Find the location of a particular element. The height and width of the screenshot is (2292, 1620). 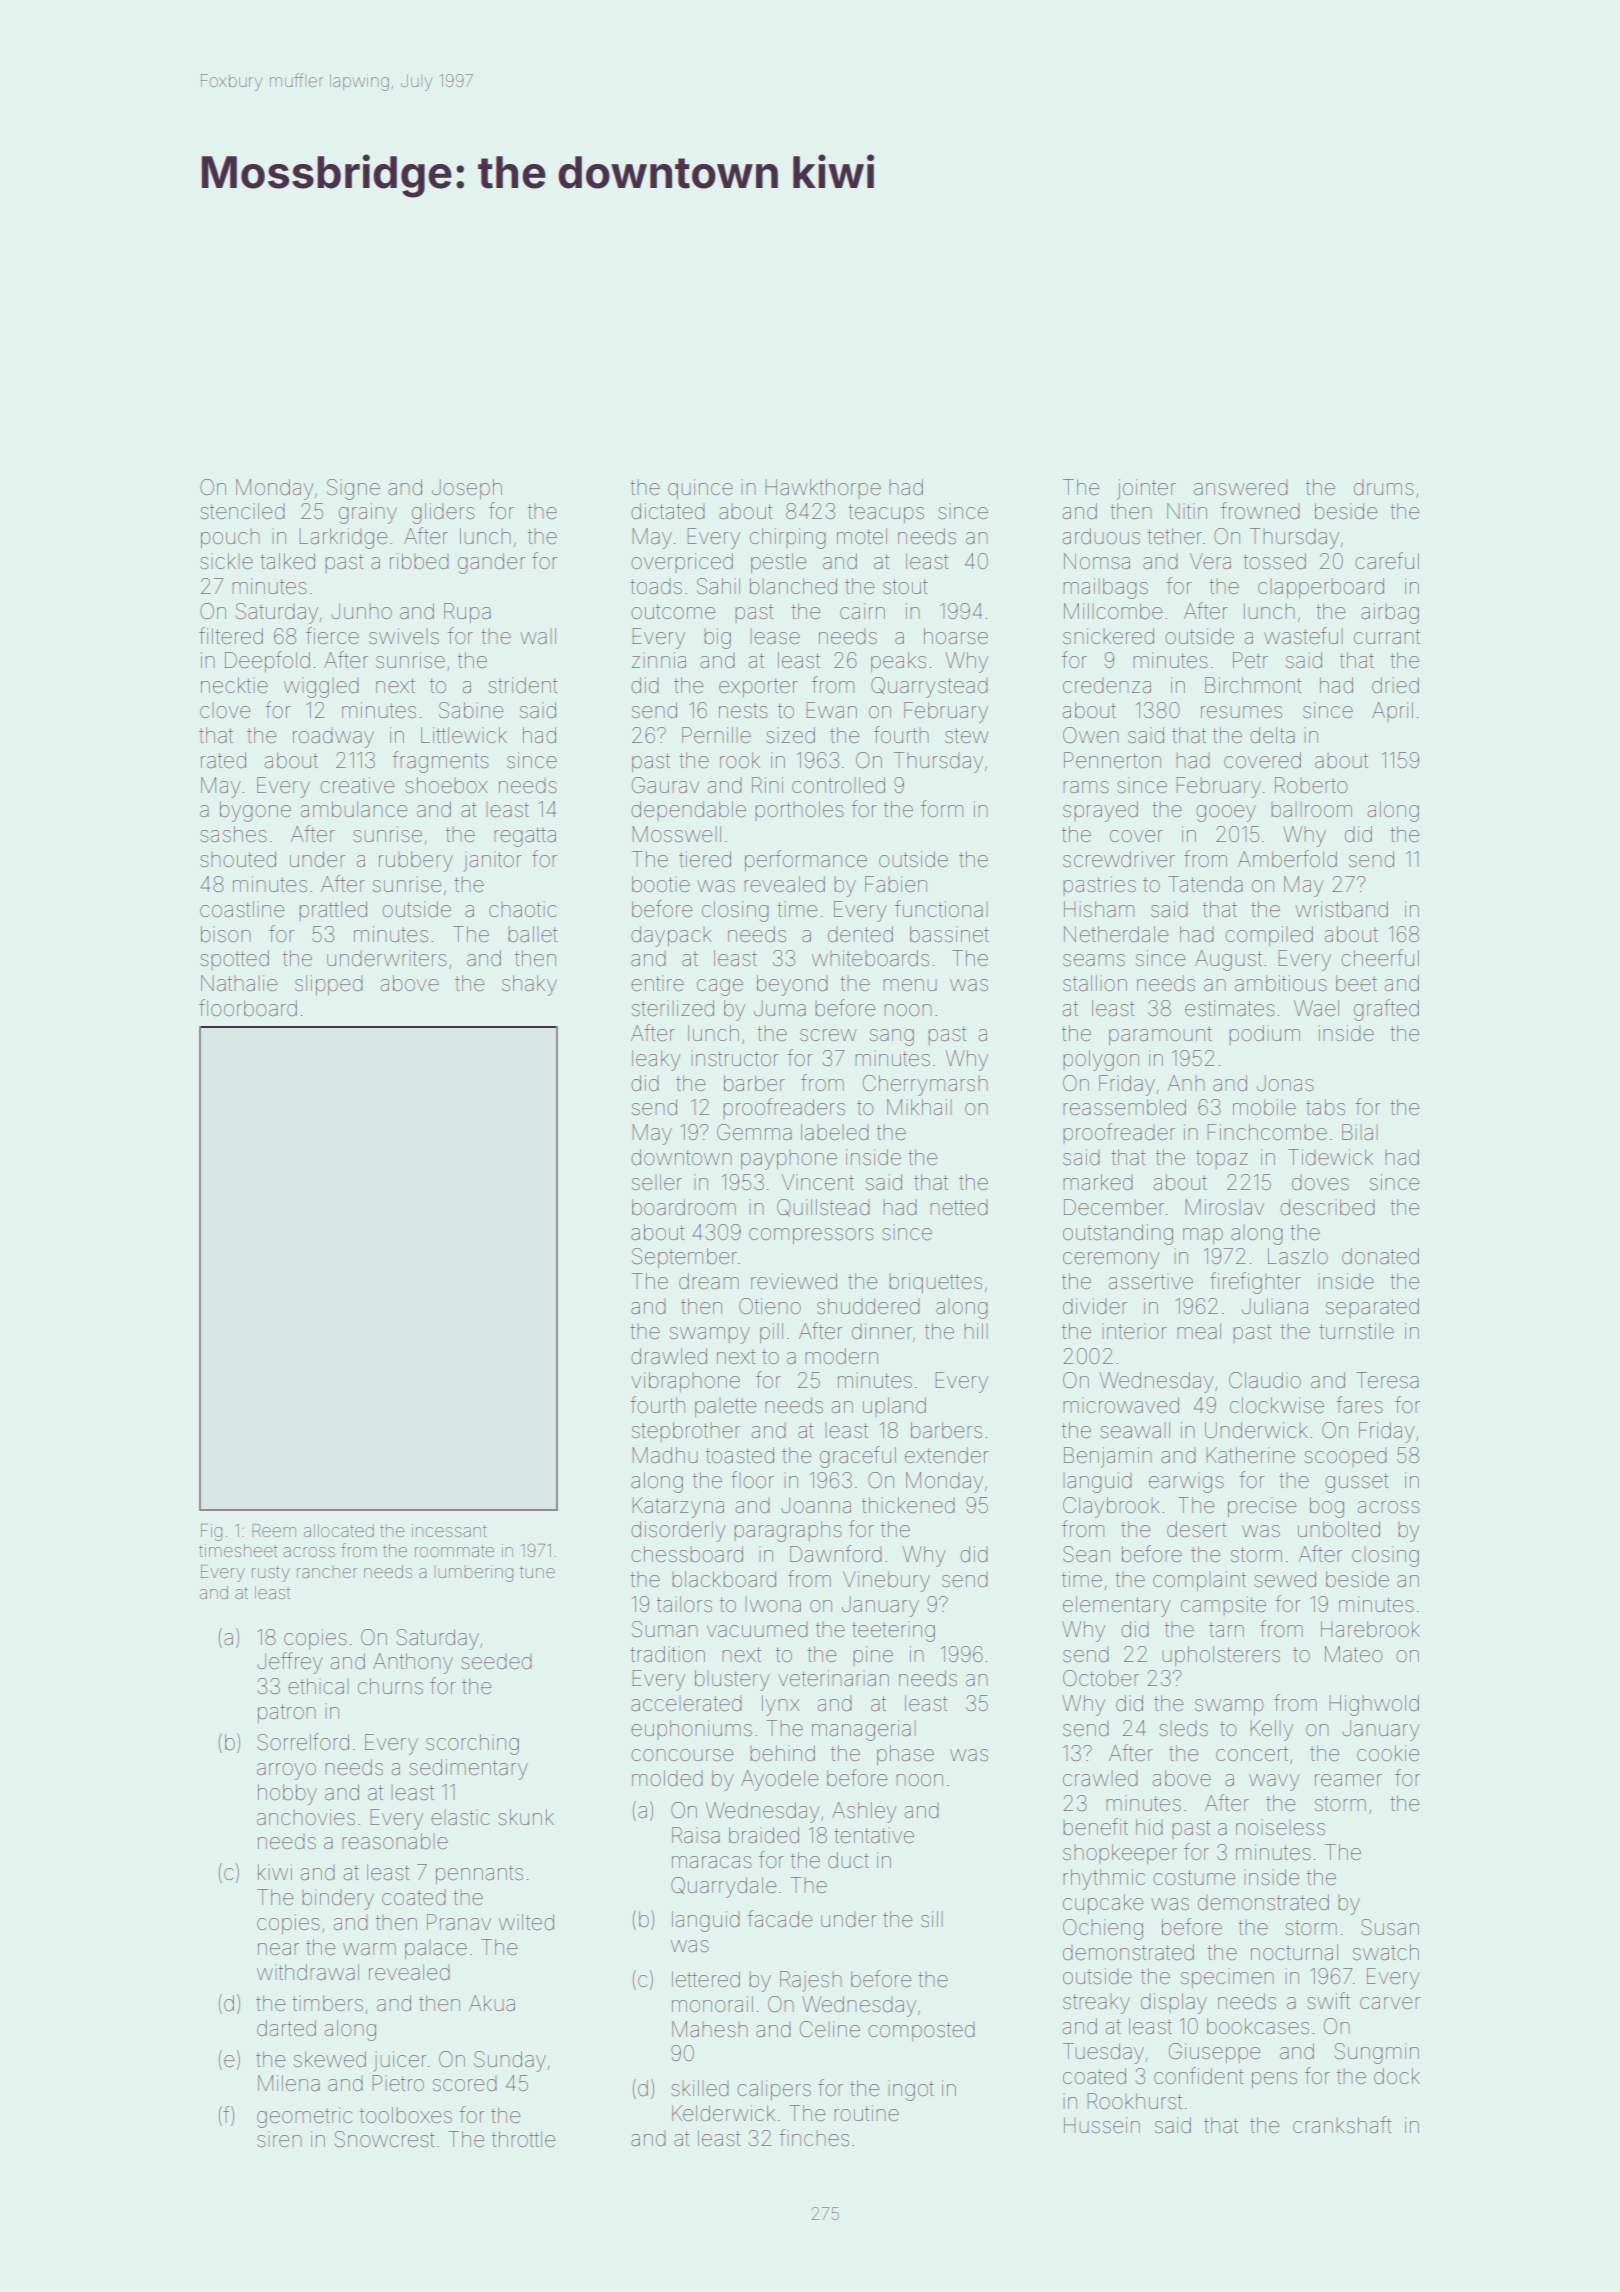

jointer is located at coordinates (1146, 489).
